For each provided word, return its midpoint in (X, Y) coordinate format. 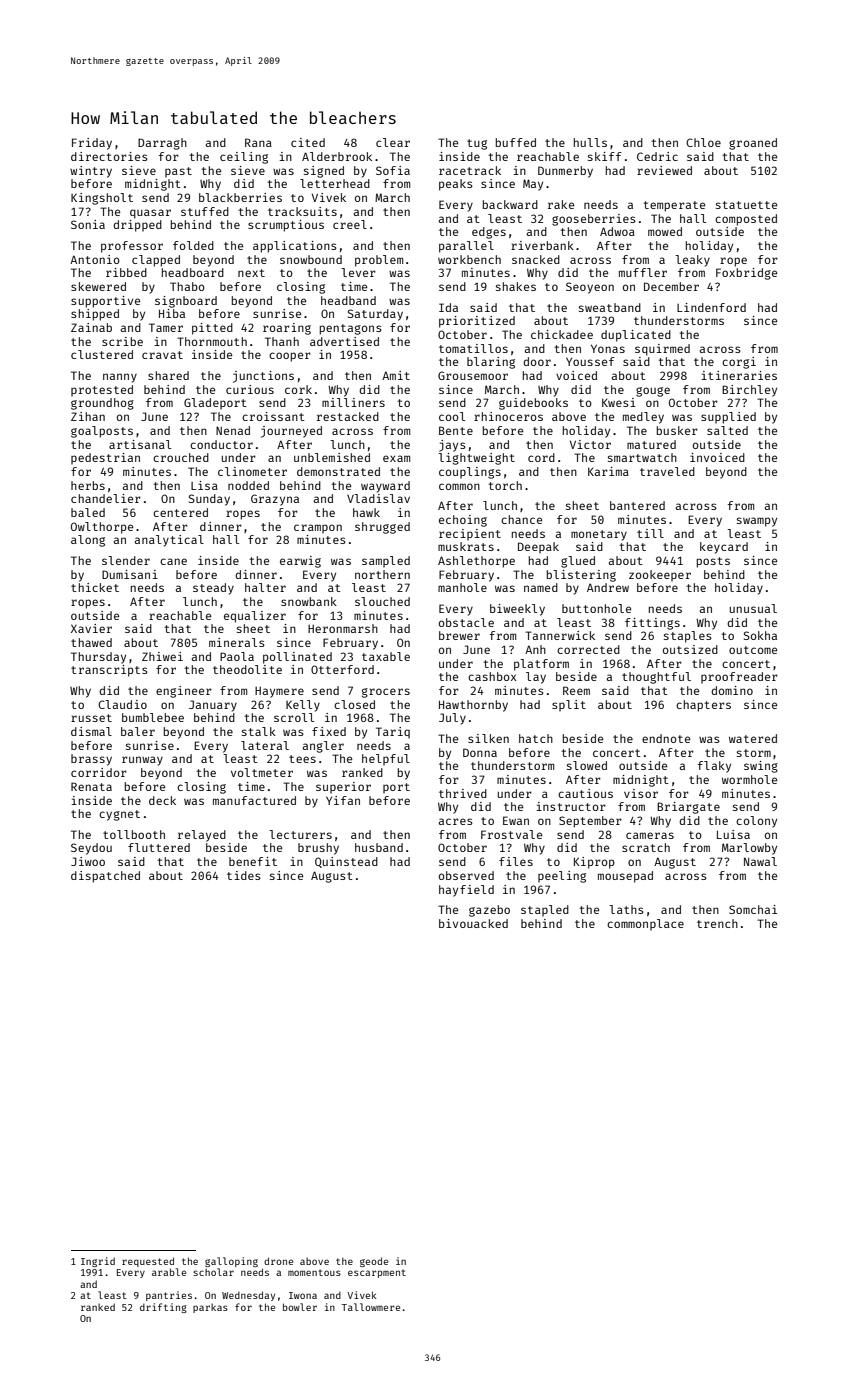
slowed (587, 765)
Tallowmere (371, 1307)
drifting (163, 1308)
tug (477, 144)
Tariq (393, 733)
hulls (590, 142)
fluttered (159, 847)
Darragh (162, 144)
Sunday (209, 500)
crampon (318, 529)
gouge (653, 392)
